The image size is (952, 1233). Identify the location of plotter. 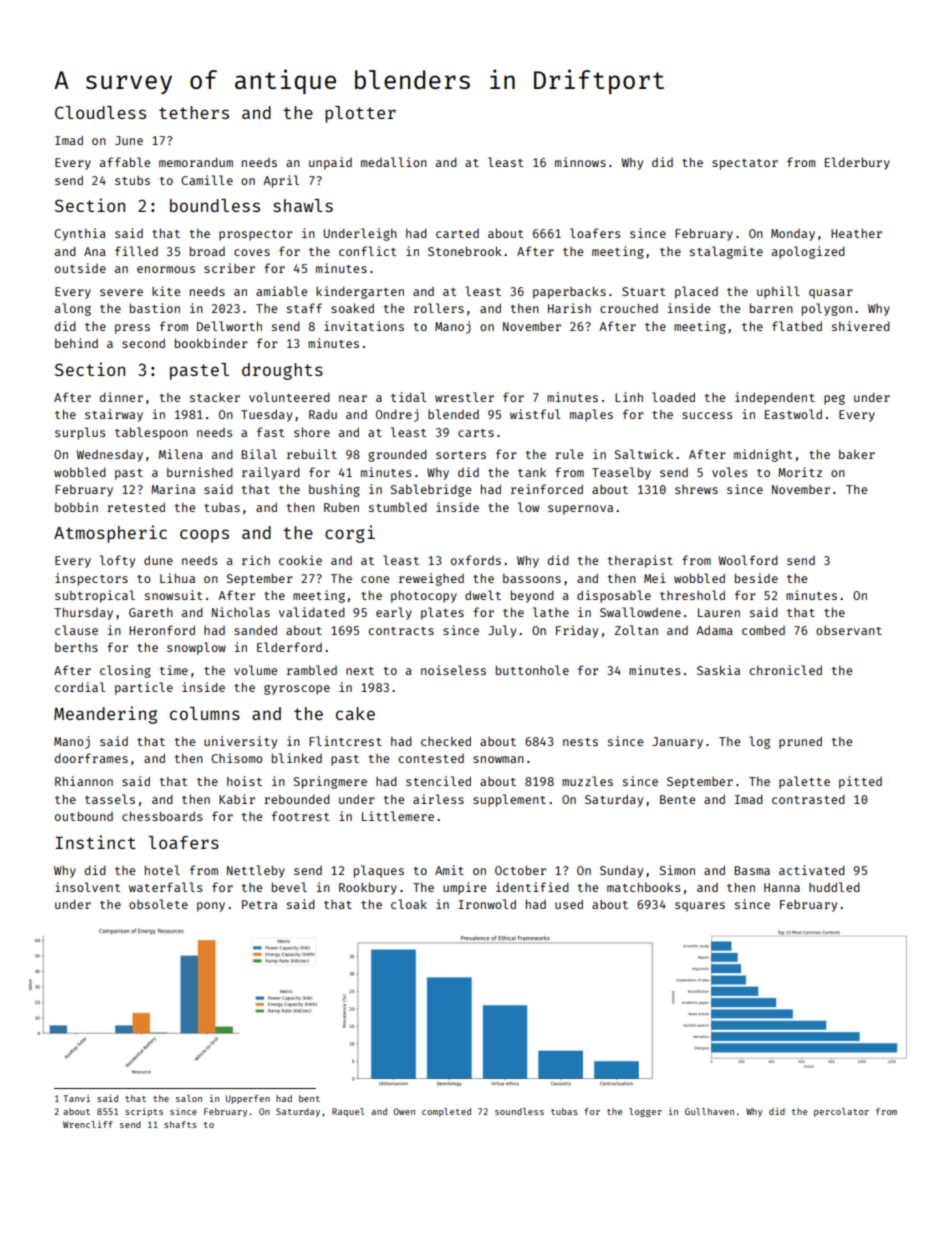
(360, 114).
